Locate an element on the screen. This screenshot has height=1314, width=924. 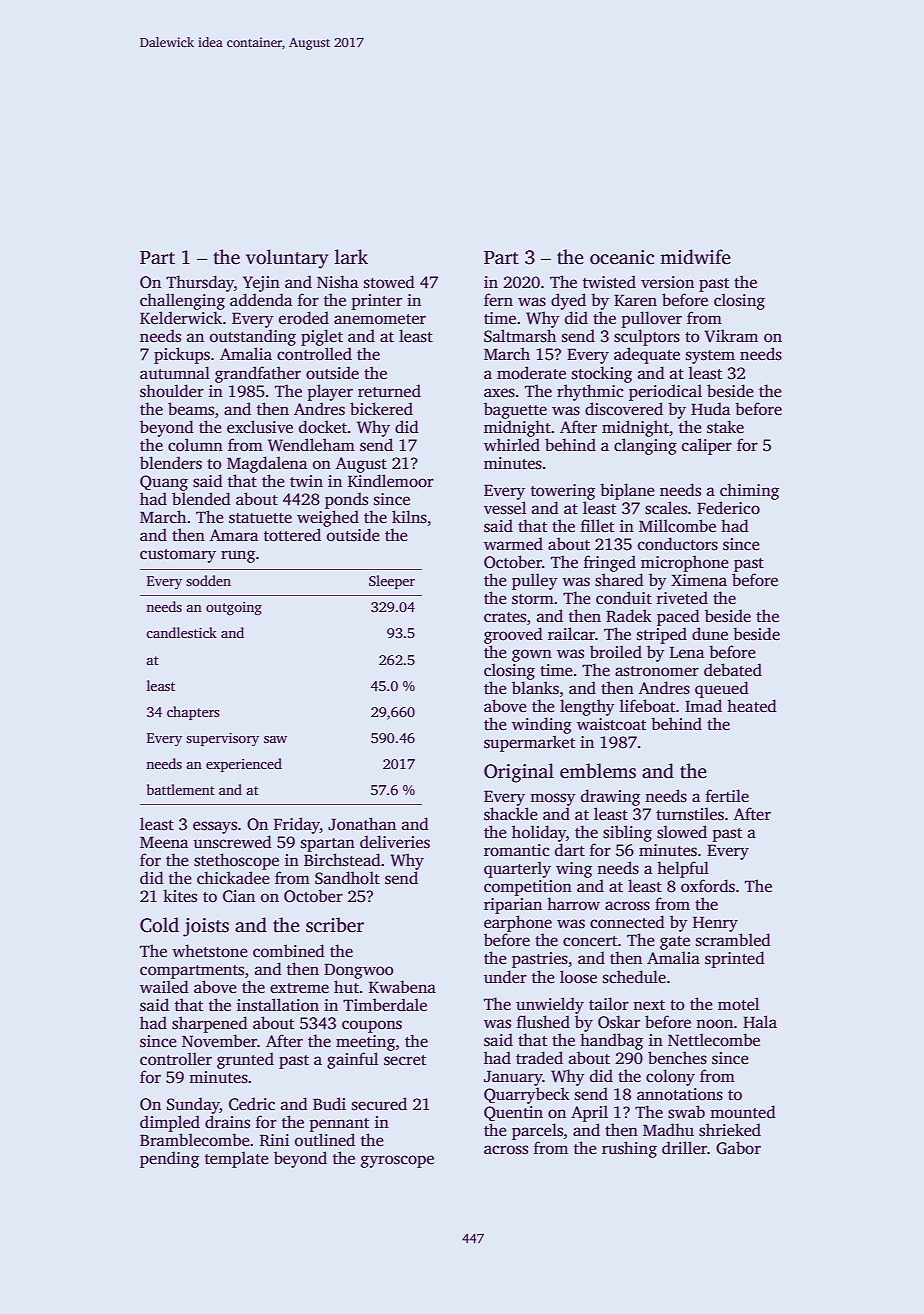
voluntary is located at coordinates (287, 259).
